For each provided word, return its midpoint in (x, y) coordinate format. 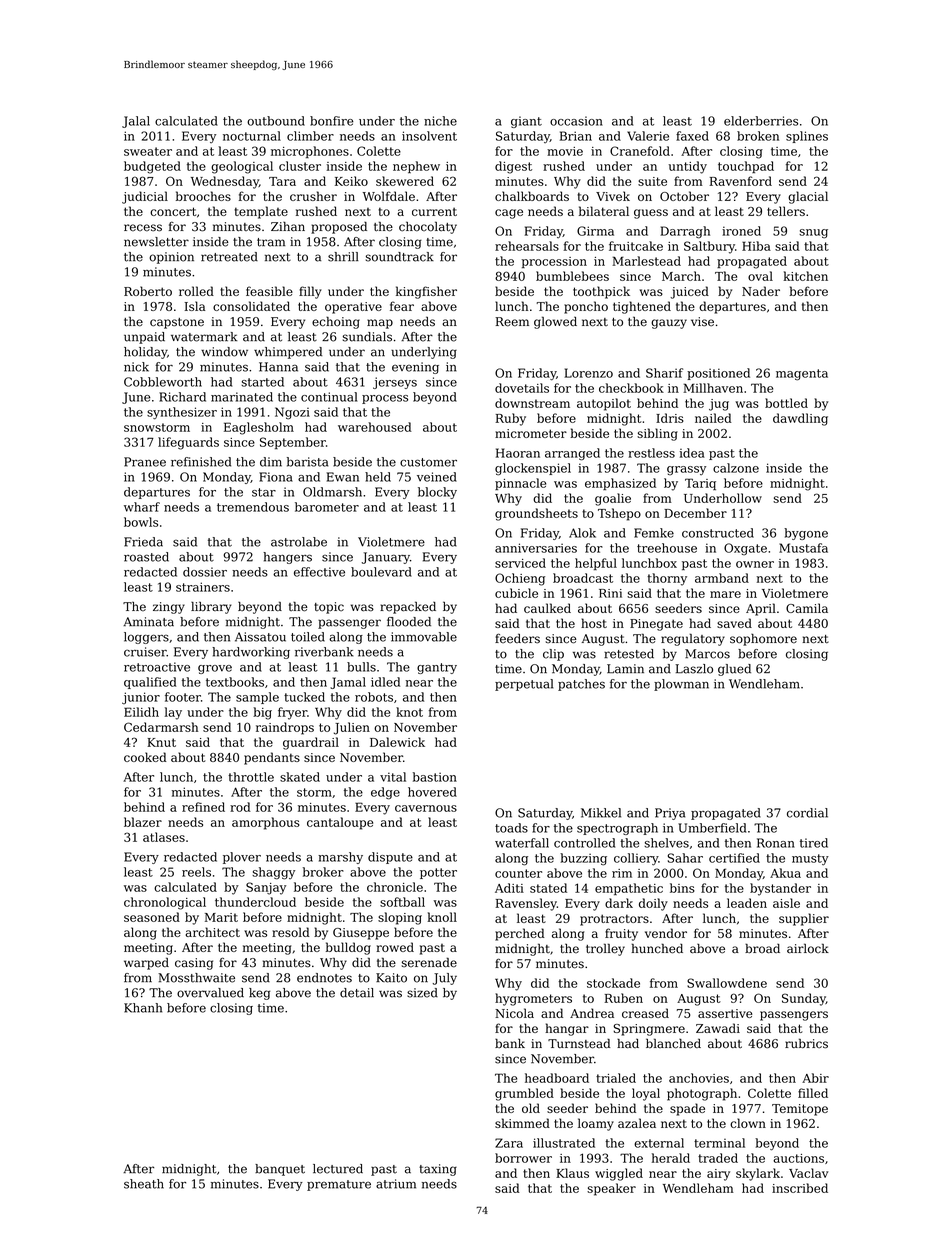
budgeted (152, 167)
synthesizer (182, 413)
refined (203, 807)
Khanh (143, 1008)
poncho (586, 307)
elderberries (761, 121)
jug (719, 405)
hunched (657, 948)
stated (548, 888)
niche (440, 121)
